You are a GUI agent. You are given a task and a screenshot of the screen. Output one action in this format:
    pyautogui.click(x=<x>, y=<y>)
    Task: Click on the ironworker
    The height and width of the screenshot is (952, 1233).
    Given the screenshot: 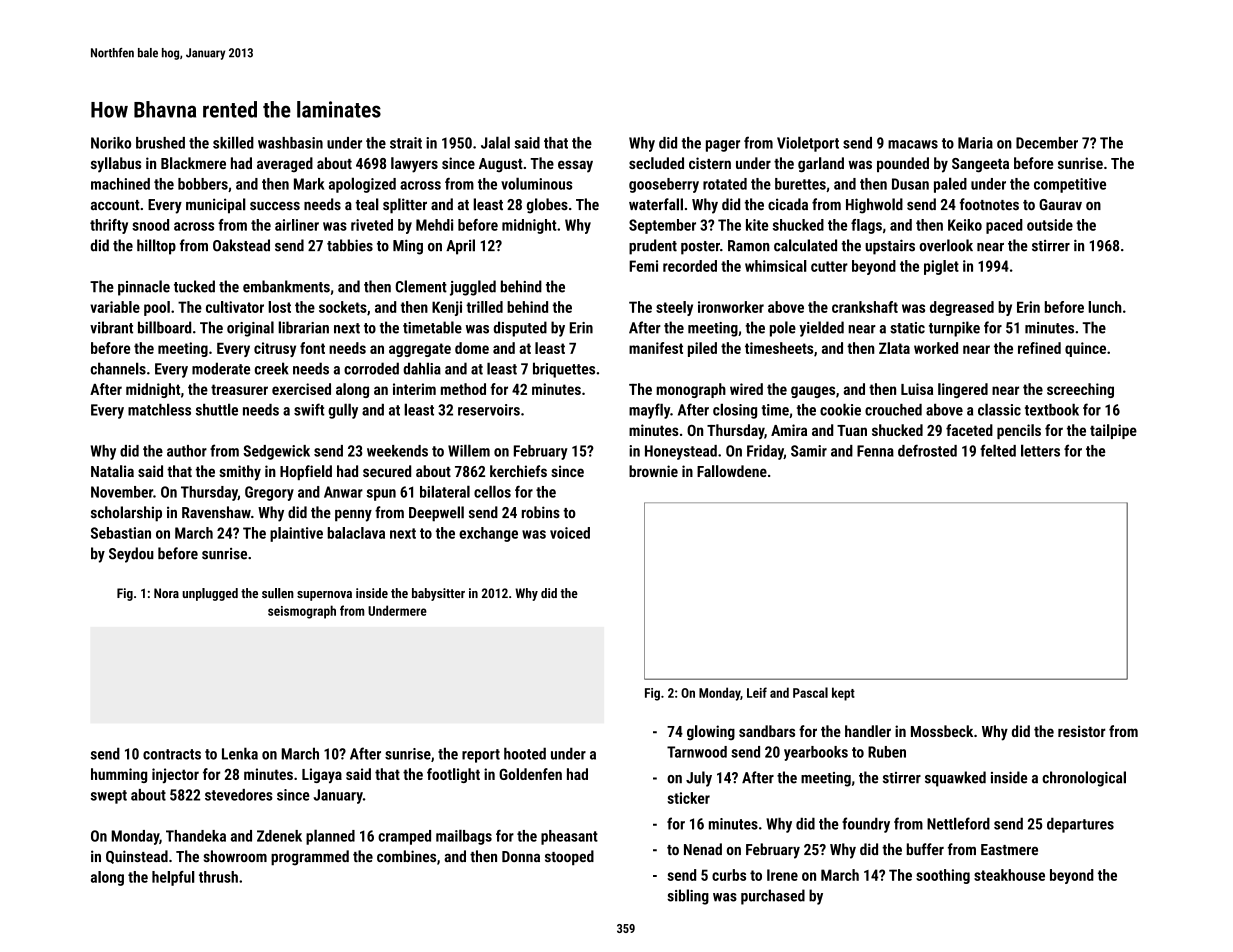 What is the action you would take?
    pyautogui.click(x=731, y=307)
